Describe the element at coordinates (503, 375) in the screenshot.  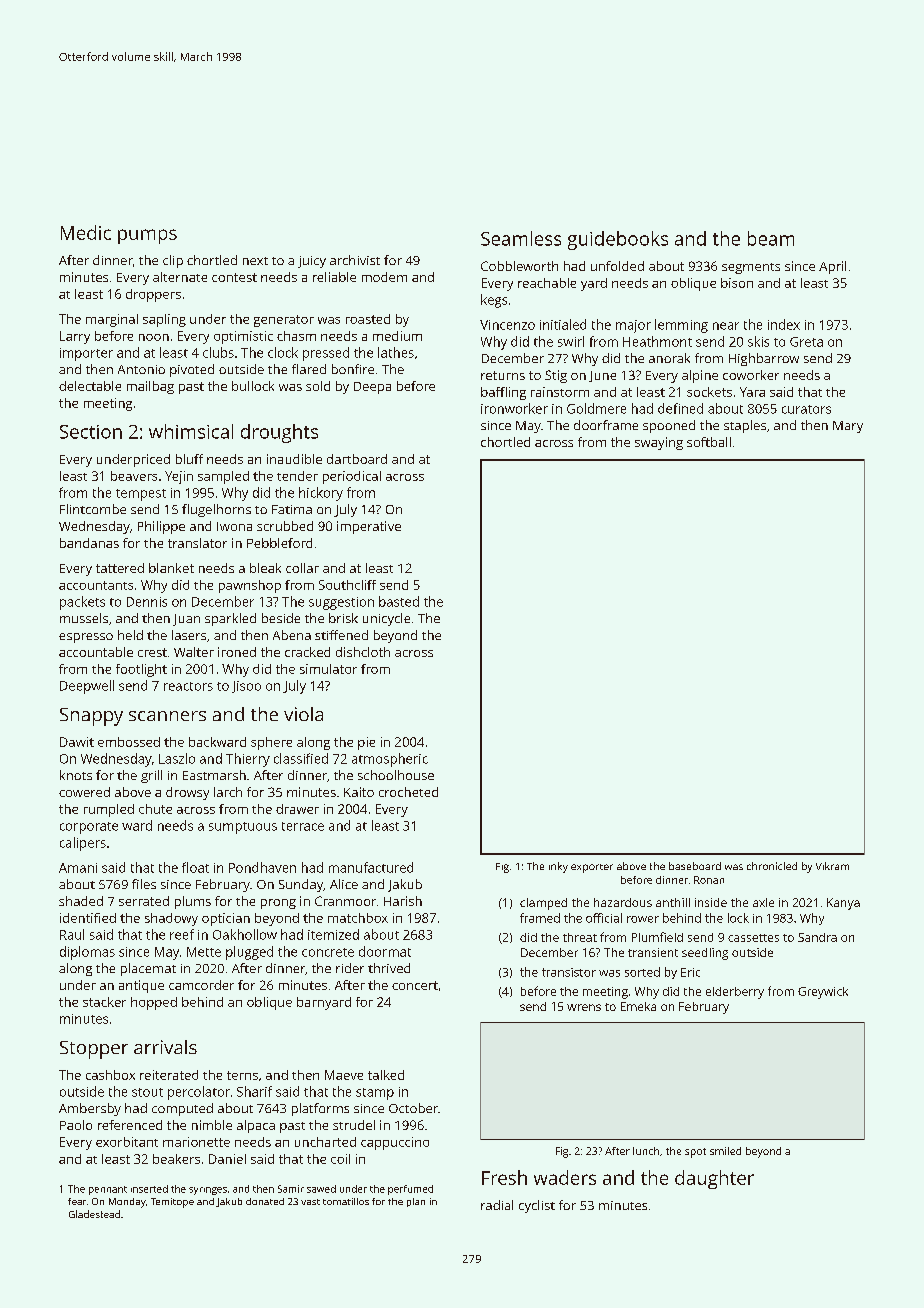
I see `returns` at that location.
